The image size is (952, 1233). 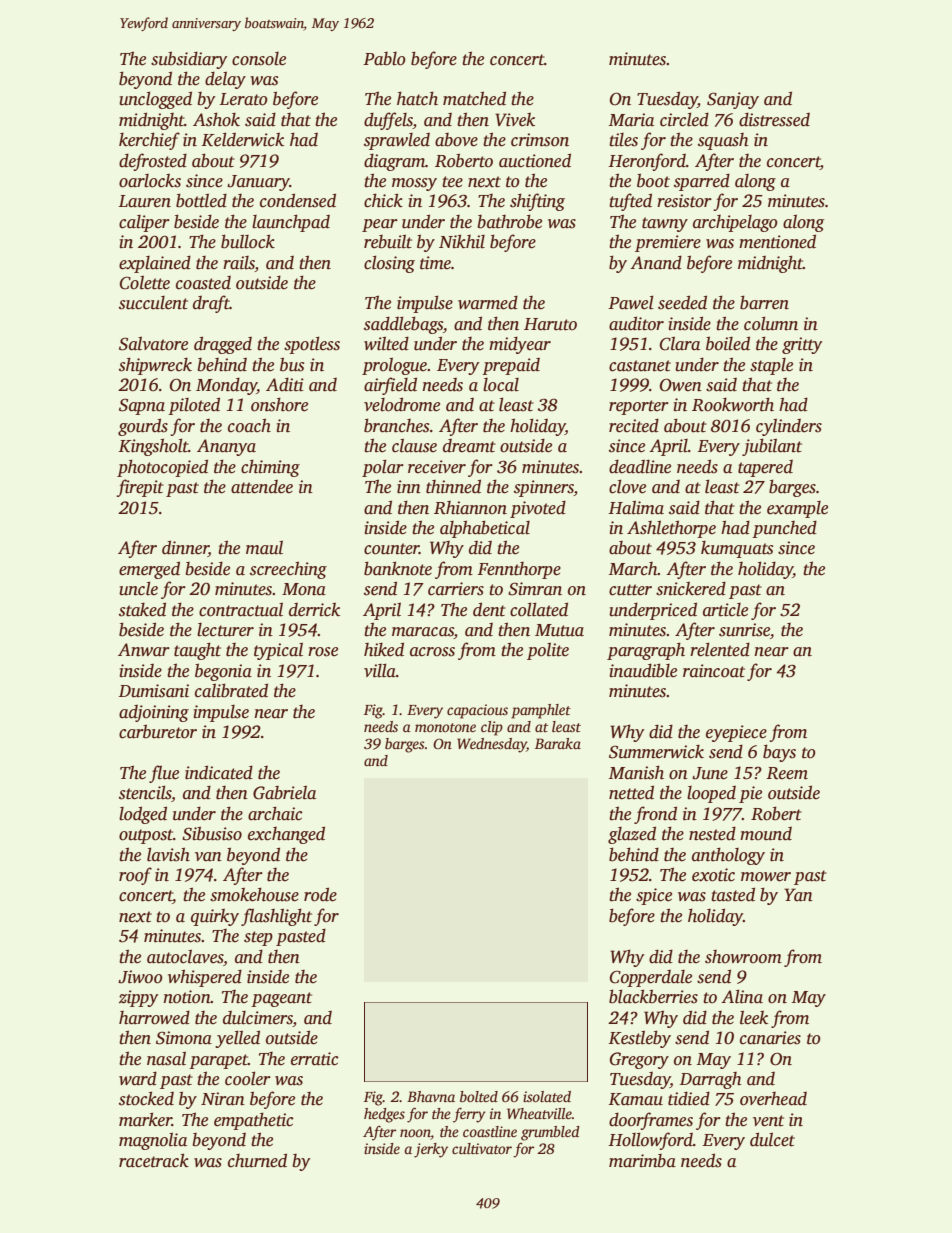 I want to click on matched, so click(x=474, y=98).
